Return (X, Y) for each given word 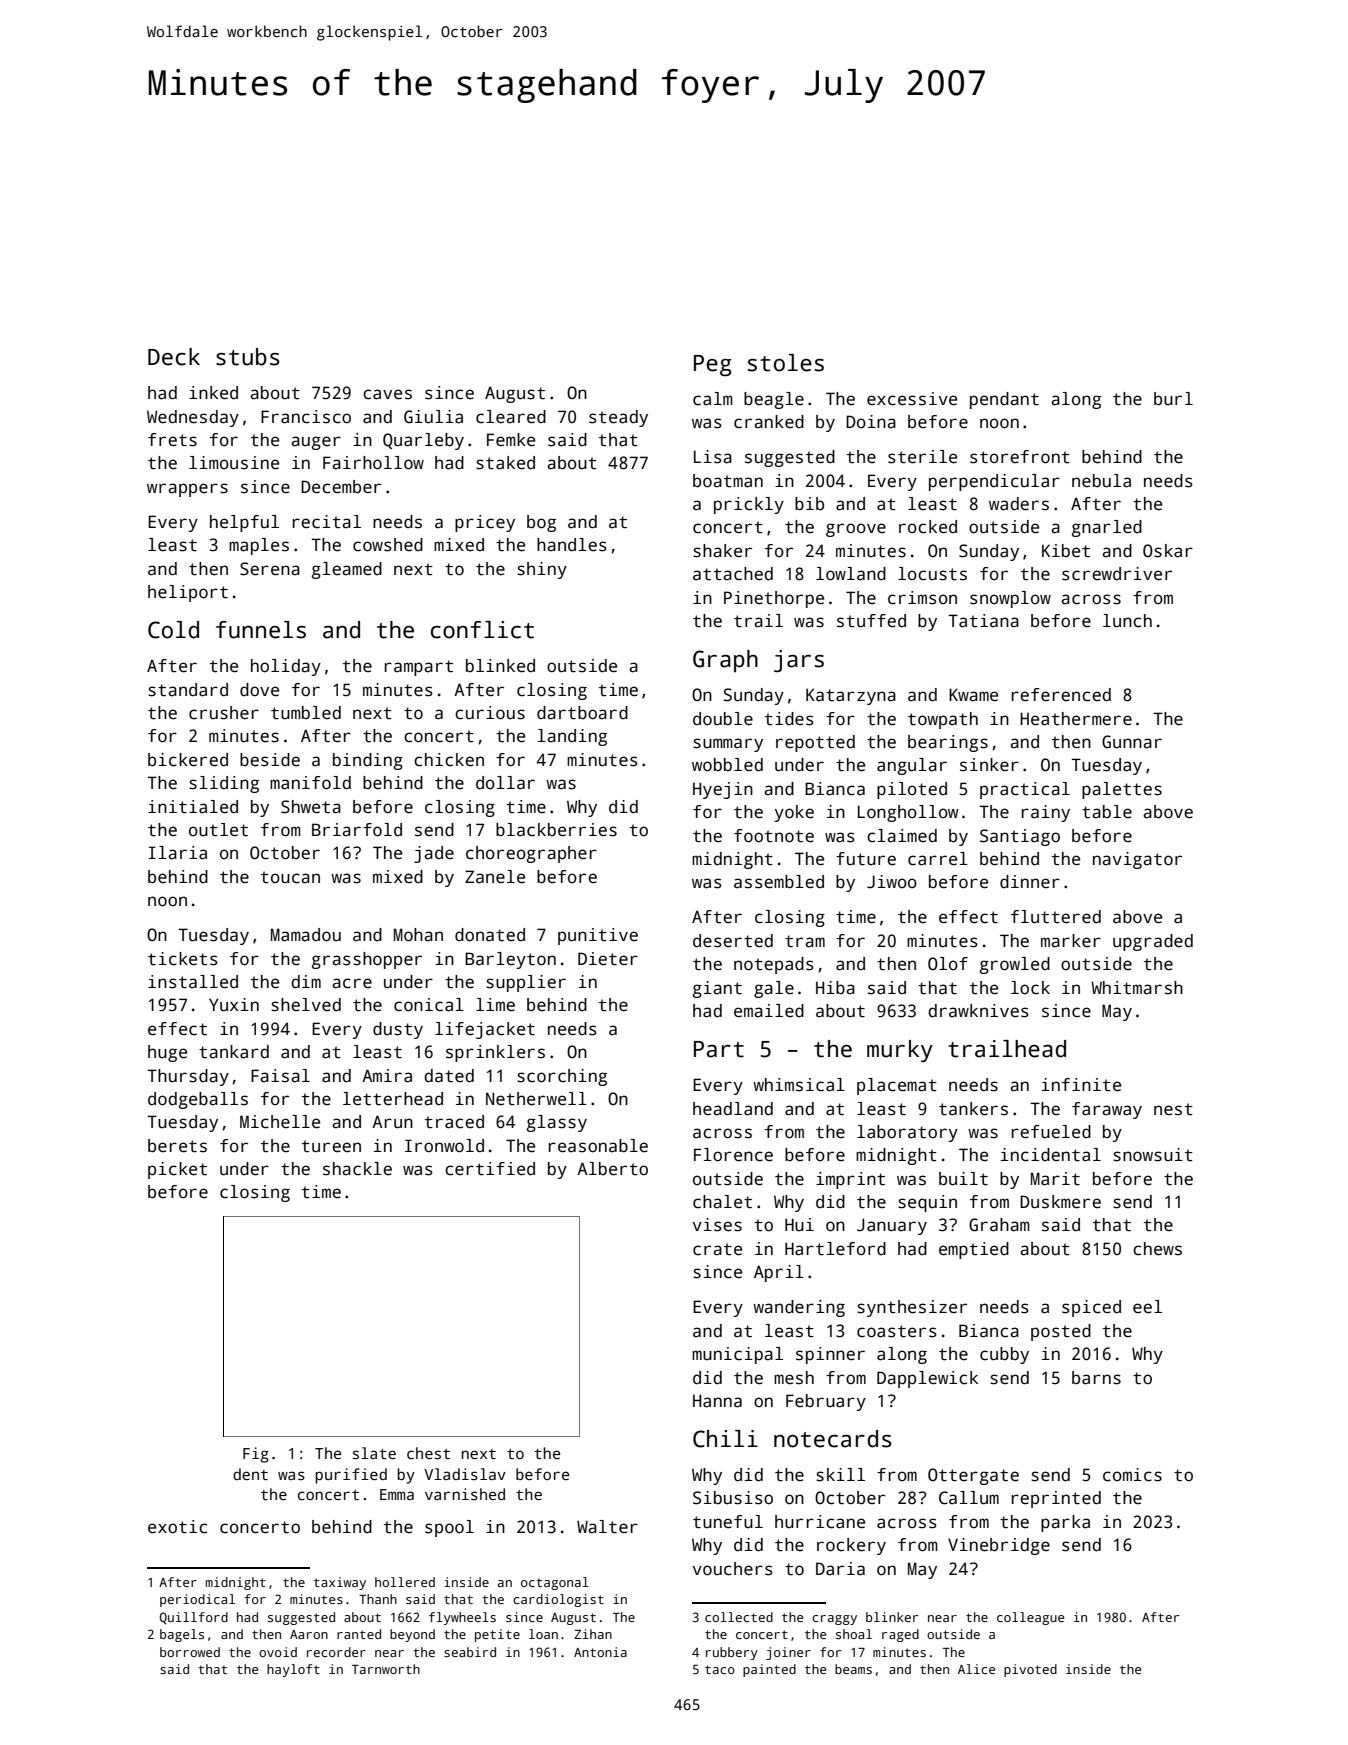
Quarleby (423, 441)
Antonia (600, 1652)
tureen (331, 1146)
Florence (733, 1155)
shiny (542, 570)
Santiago (1020, 837)
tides (789, 719)
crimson (922, 598)
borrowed (190, 1652)
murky (900, 1051)
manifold (310, 783)
